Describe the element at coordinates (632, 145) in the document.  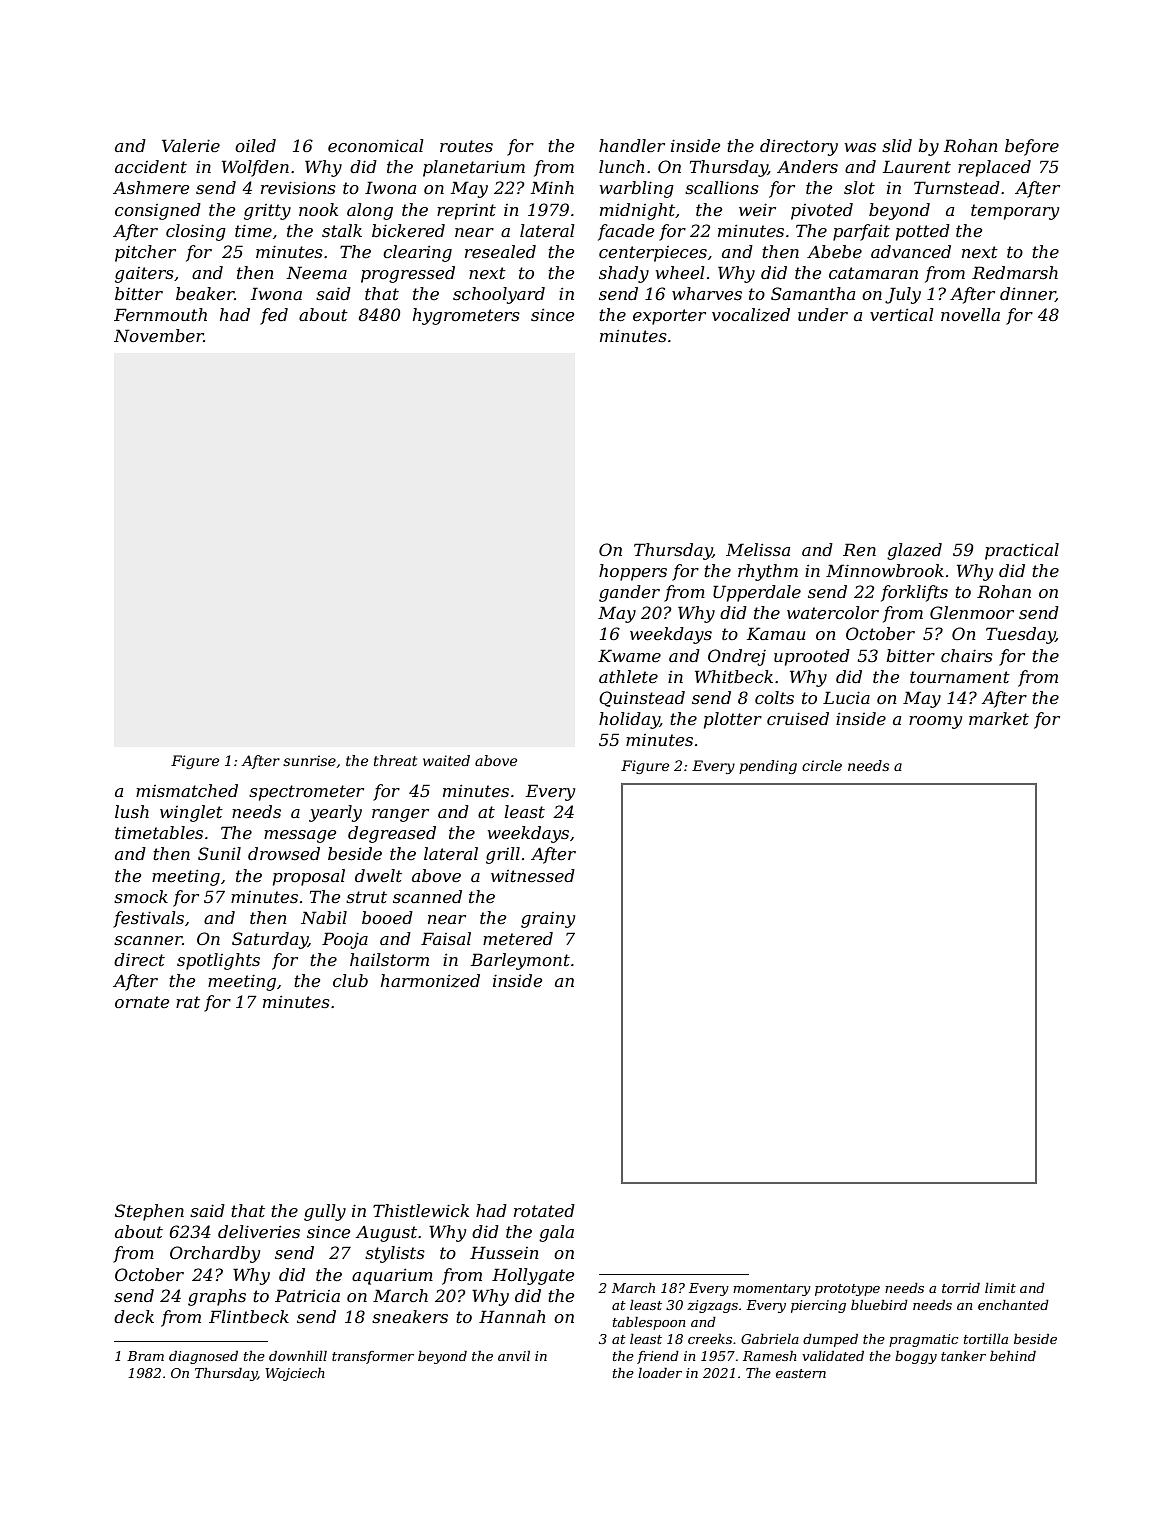
I see `handler` at that location.
